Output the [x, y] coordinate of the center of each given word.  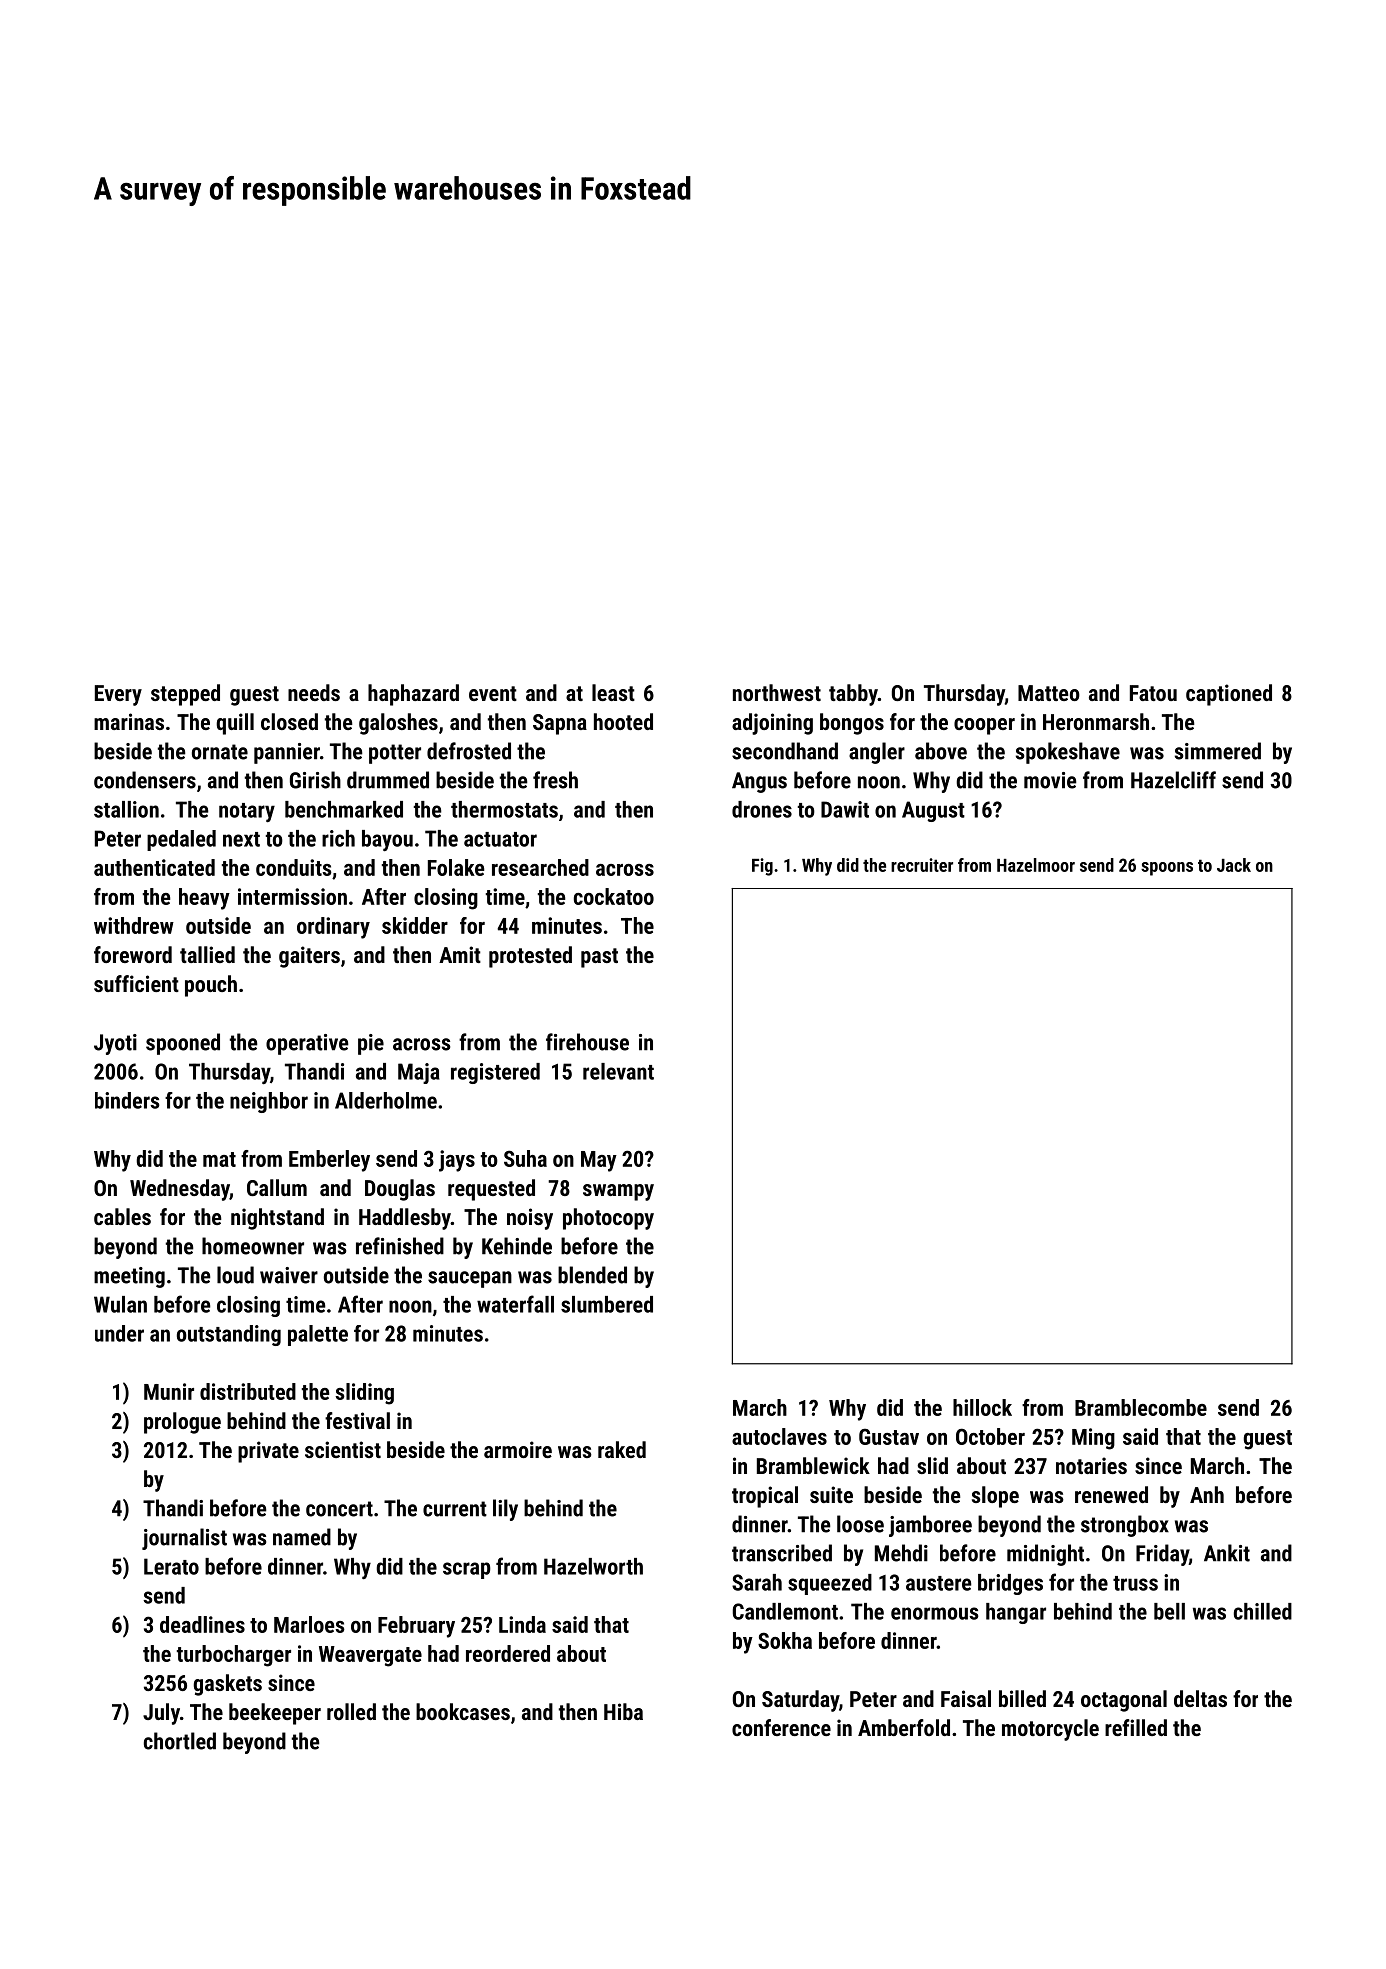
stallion [126, 809]
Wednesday [180, 1190]
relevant [618, 1071]
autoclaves [779, 1436]
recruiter [922, 865]
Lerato [171, 1566]
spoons [1167, 869]
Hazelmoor [1036, 865]
